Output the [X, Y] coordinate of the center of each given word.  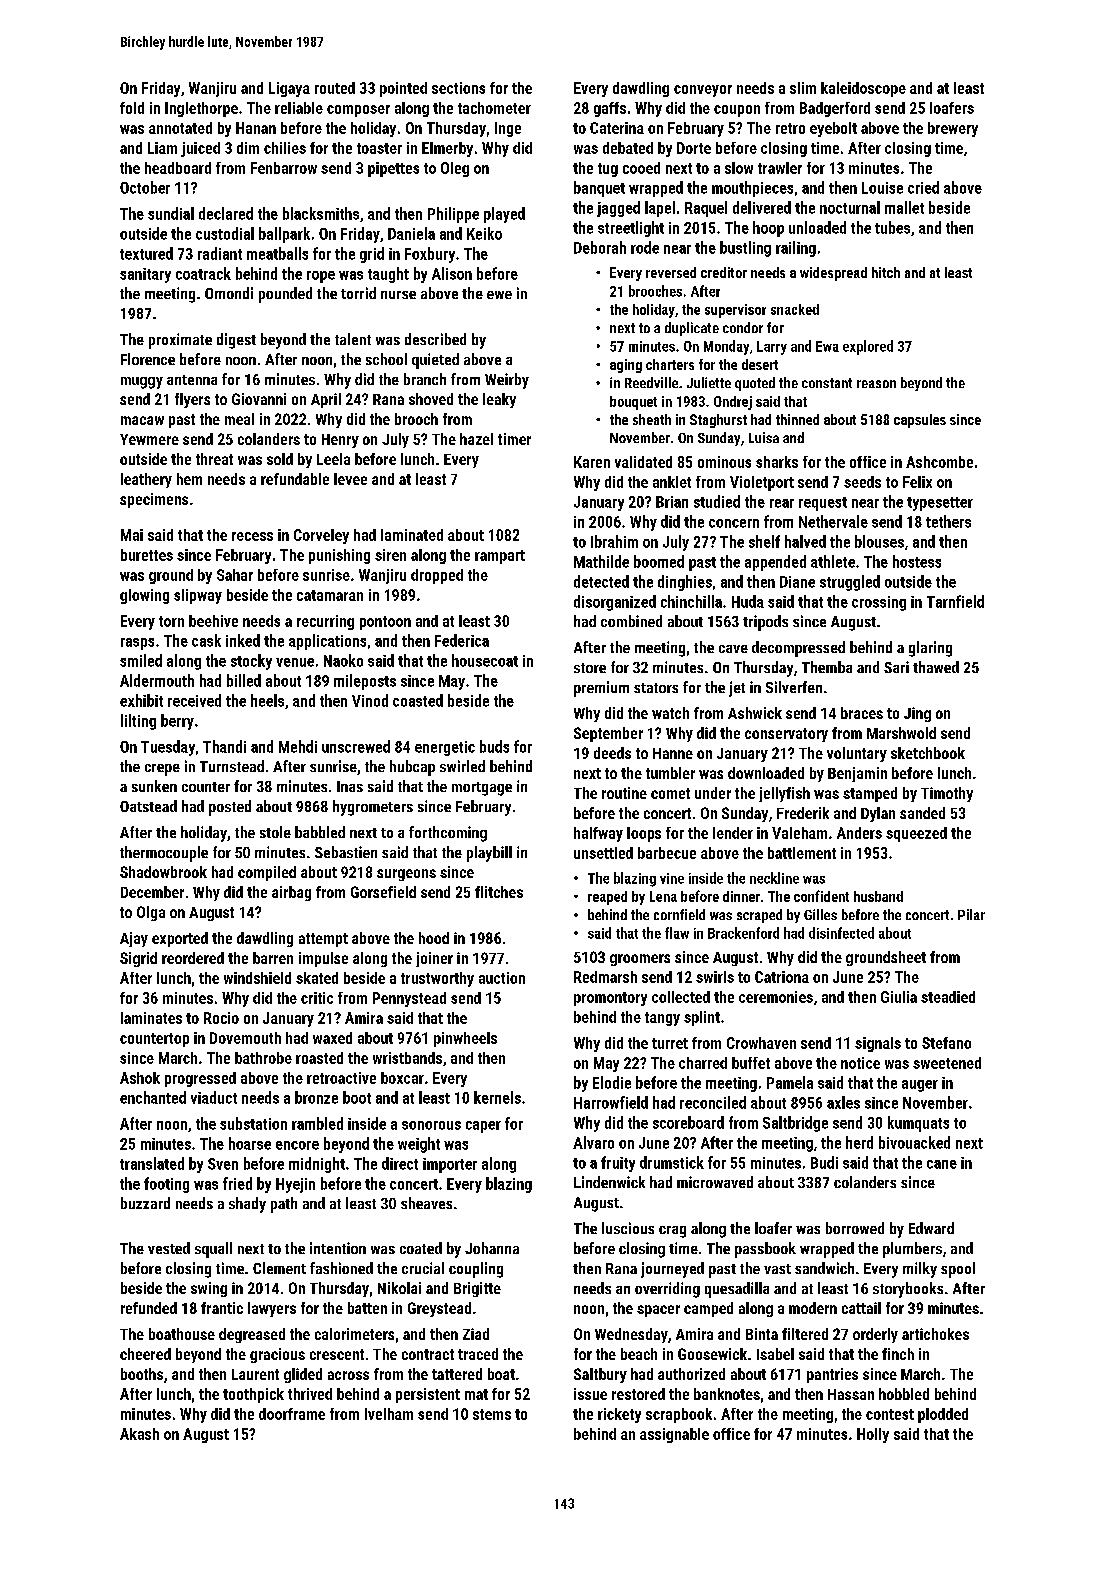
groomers [640, 960]
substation [253, 1123]
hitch [886, 272]
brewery [953, 129]
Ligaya [289, 89]
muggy [142, 383]
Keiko [484, 233]
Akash [139, 1434]
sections [458, 88]
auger [920, 1086]
